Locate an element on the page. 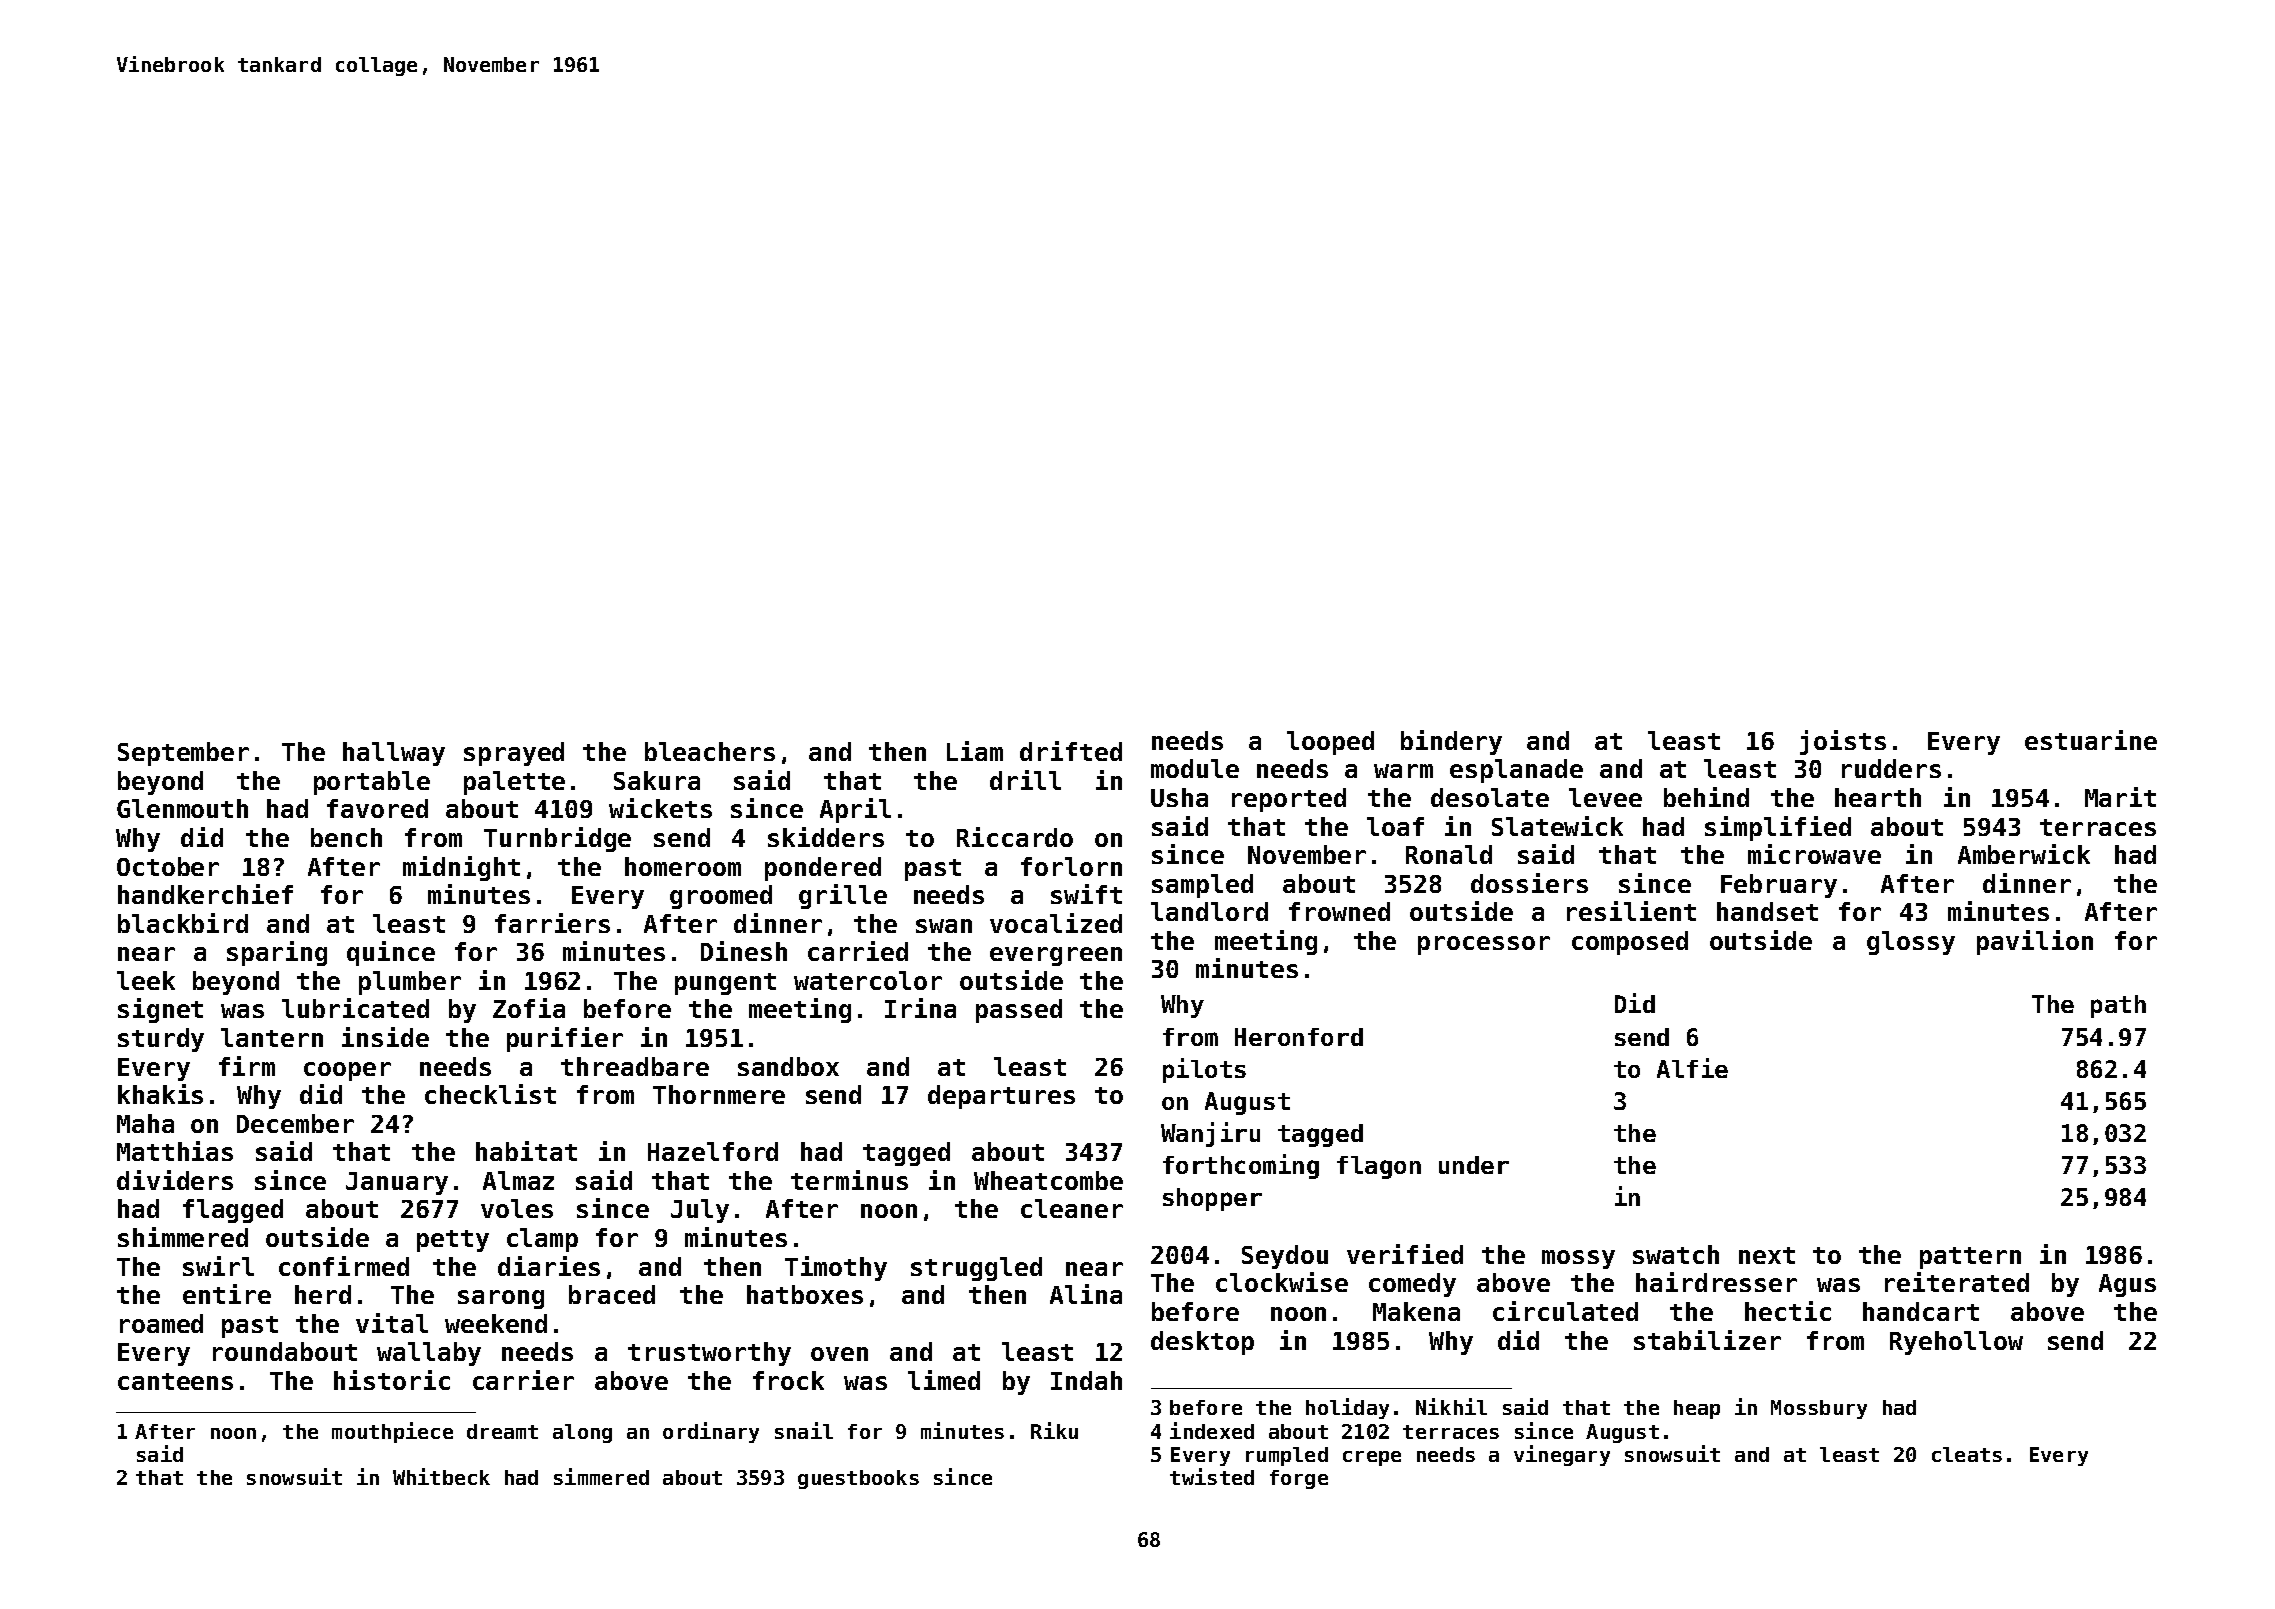 This image has width=2275, height=1609. leek is located at coordinates (146, 980).
